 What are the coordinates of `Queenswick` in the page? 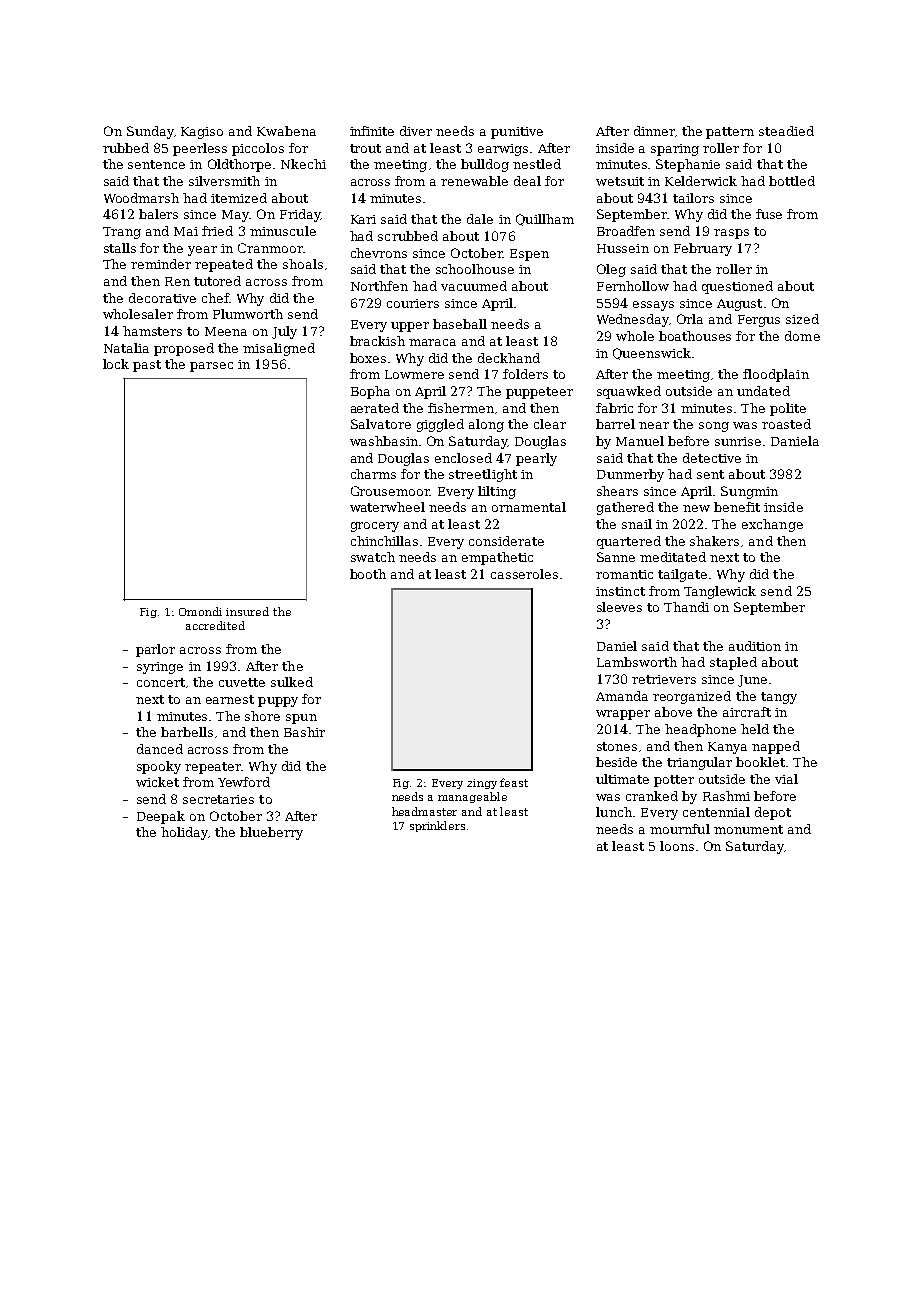 It's located at (652, 354).
